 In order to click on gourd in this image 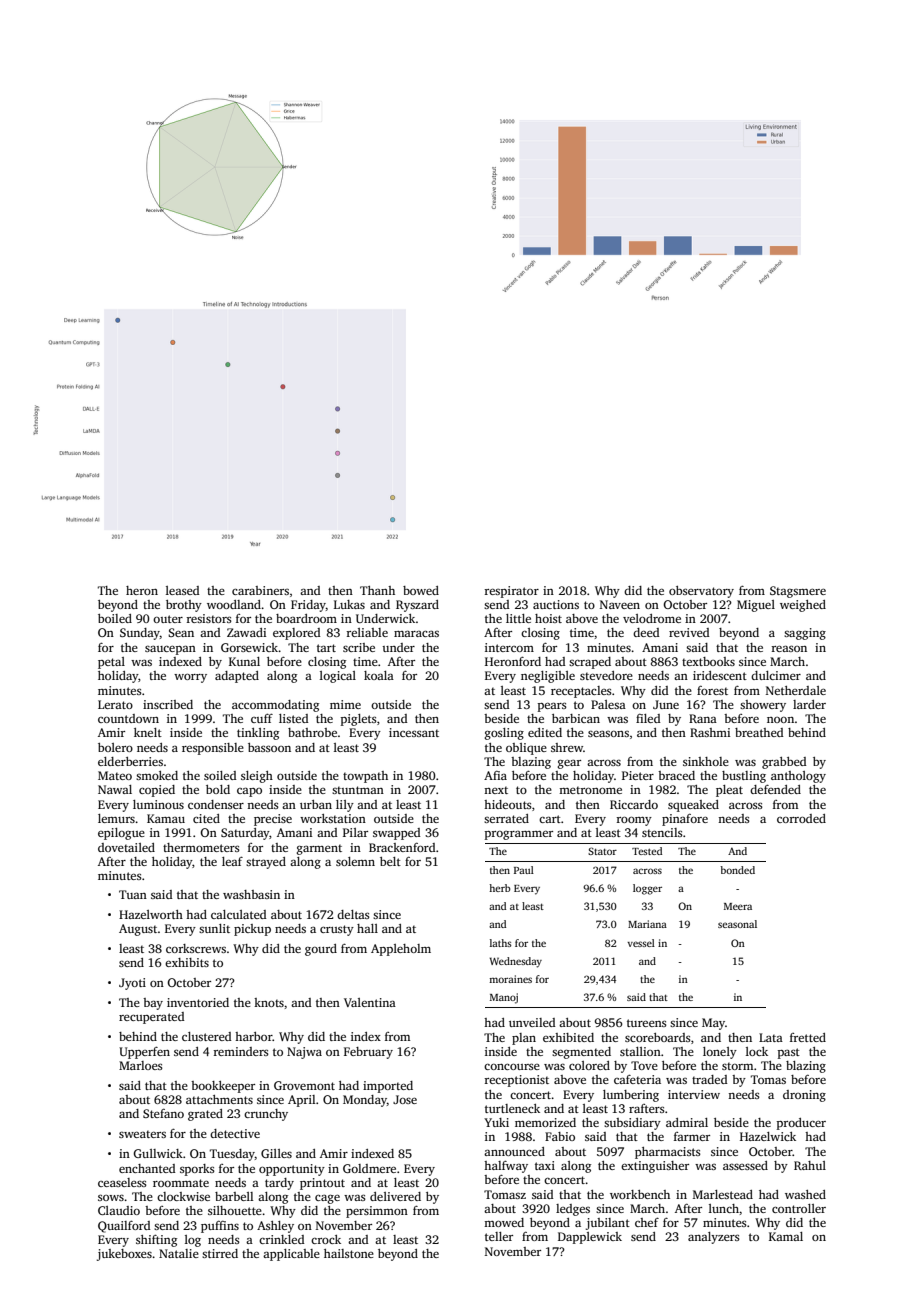, I will do `click(321, 950)`.
